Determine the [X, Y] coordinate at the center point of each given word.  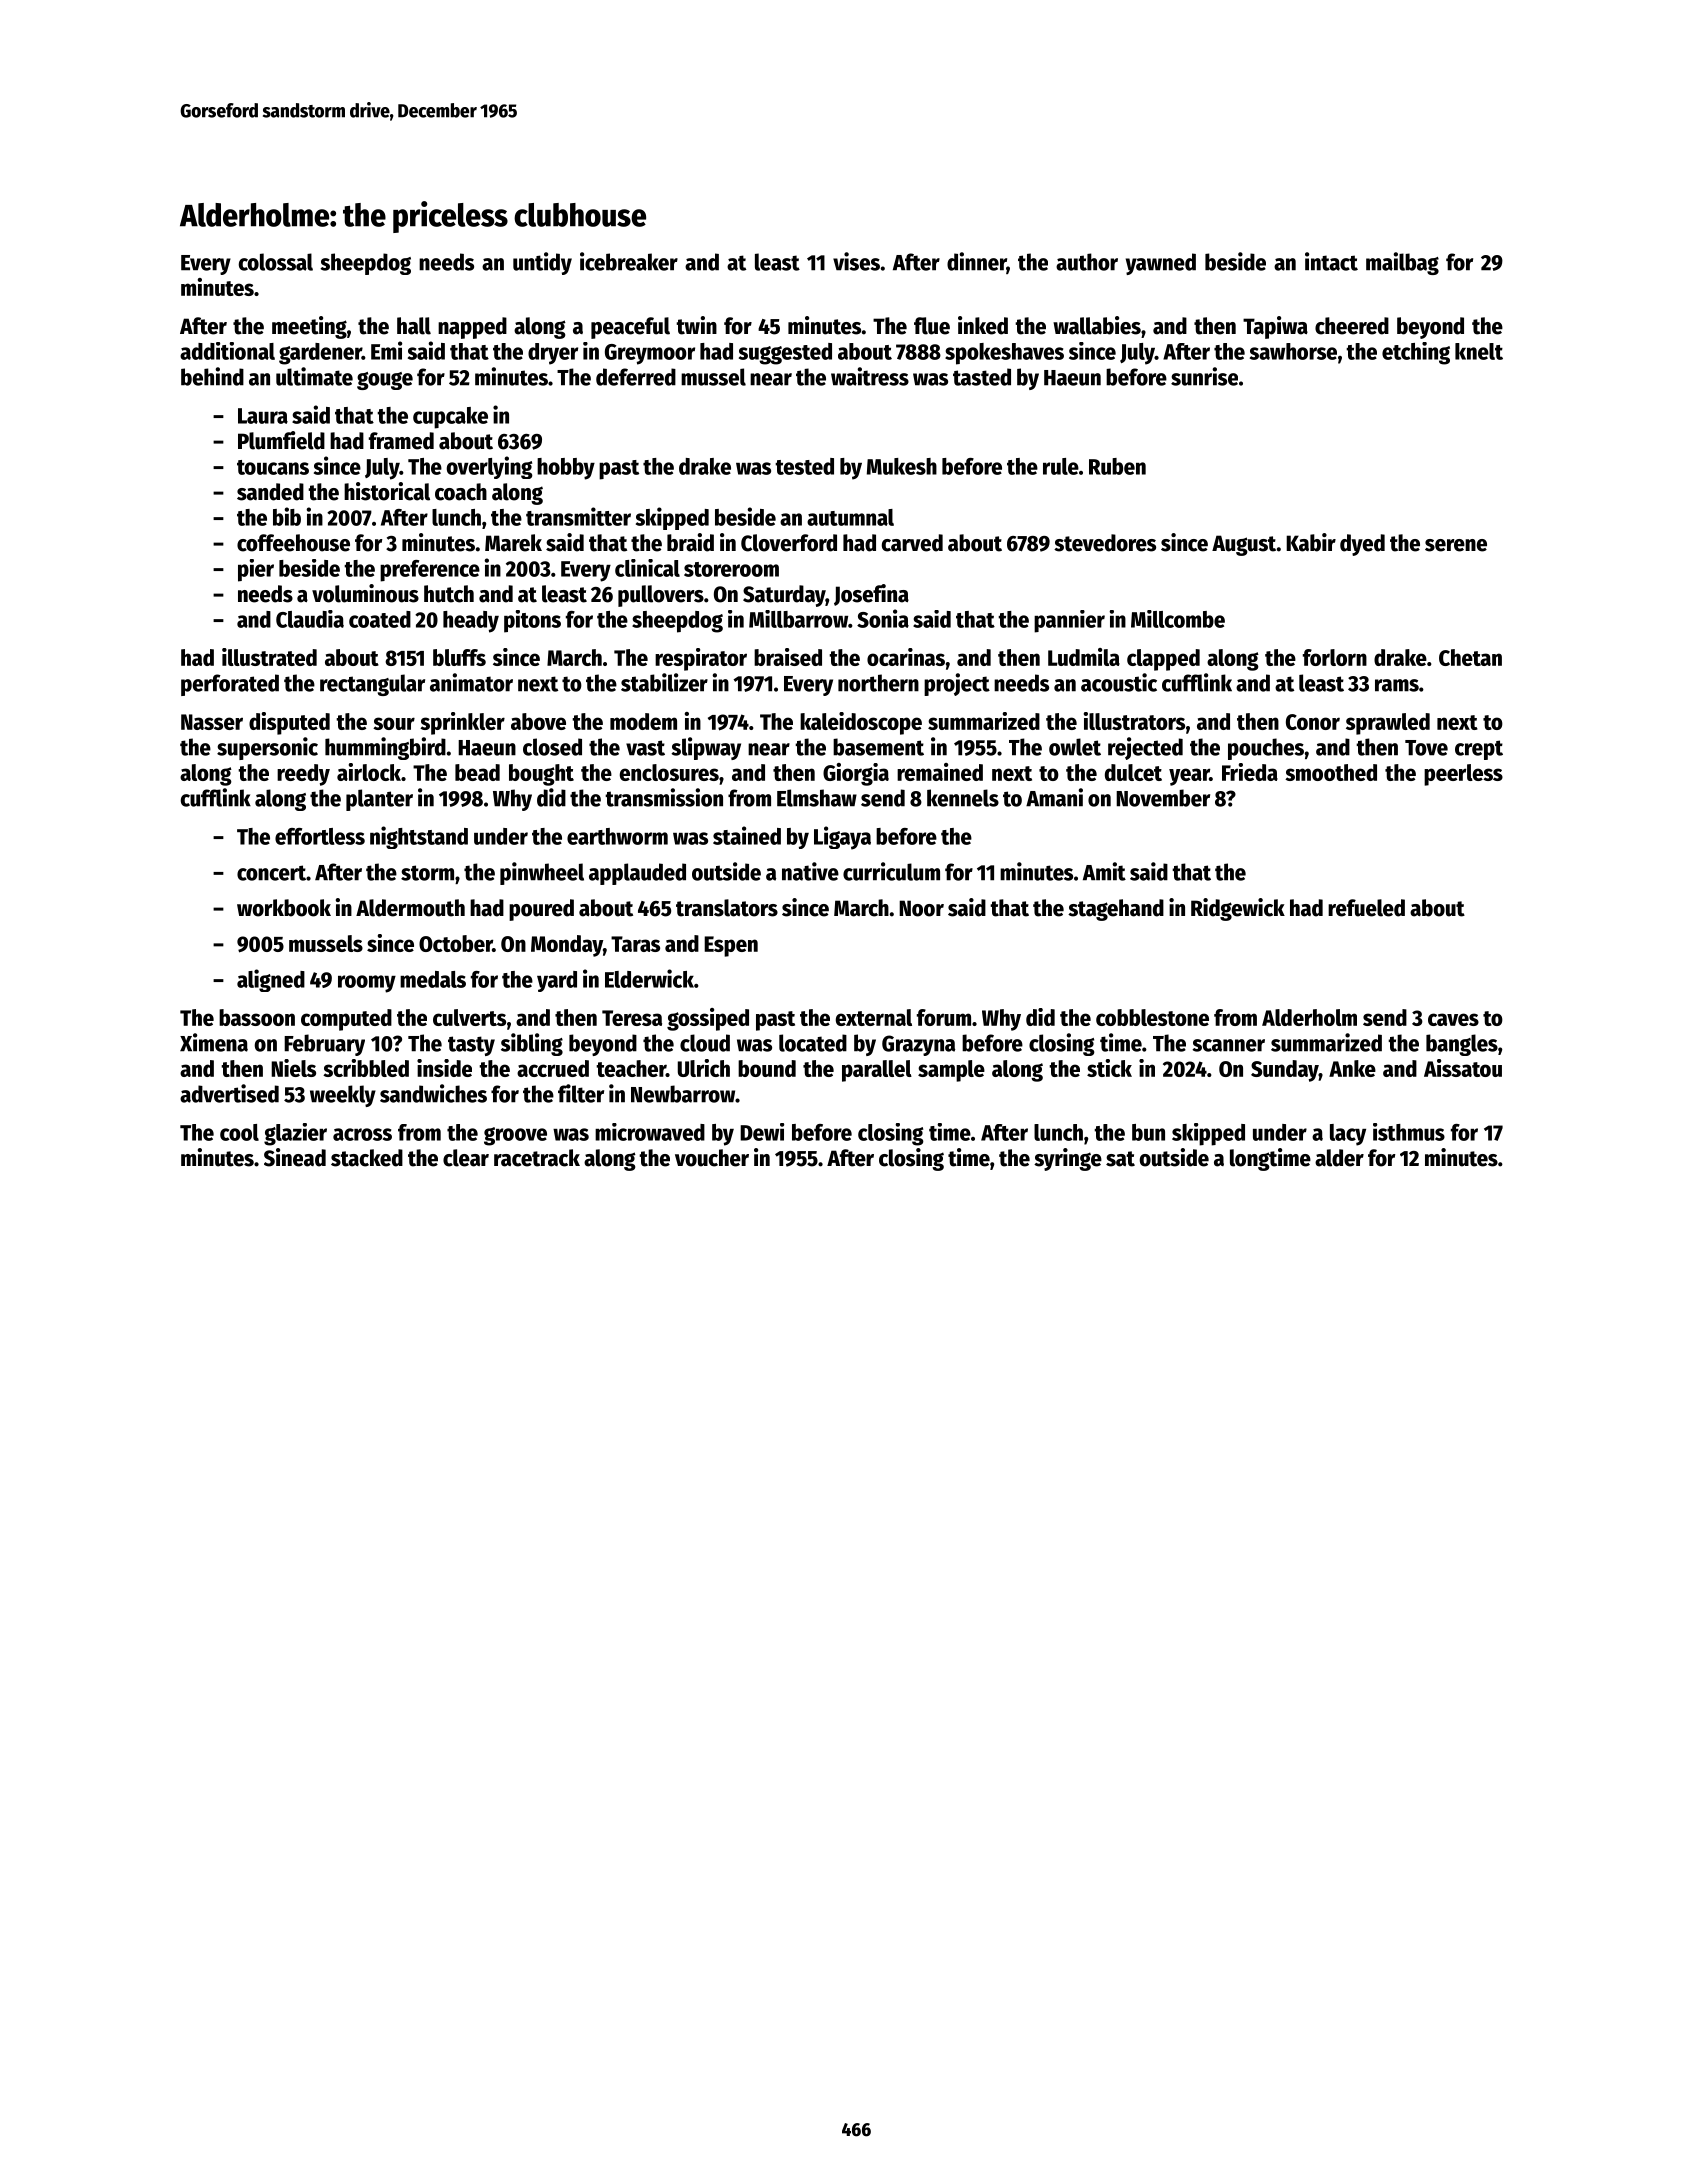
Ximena [214, 1042]
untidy [542, 263]
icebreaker [629, 261]
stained [747, 835]
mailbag [1402, 263]
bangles [1462, 1045]
